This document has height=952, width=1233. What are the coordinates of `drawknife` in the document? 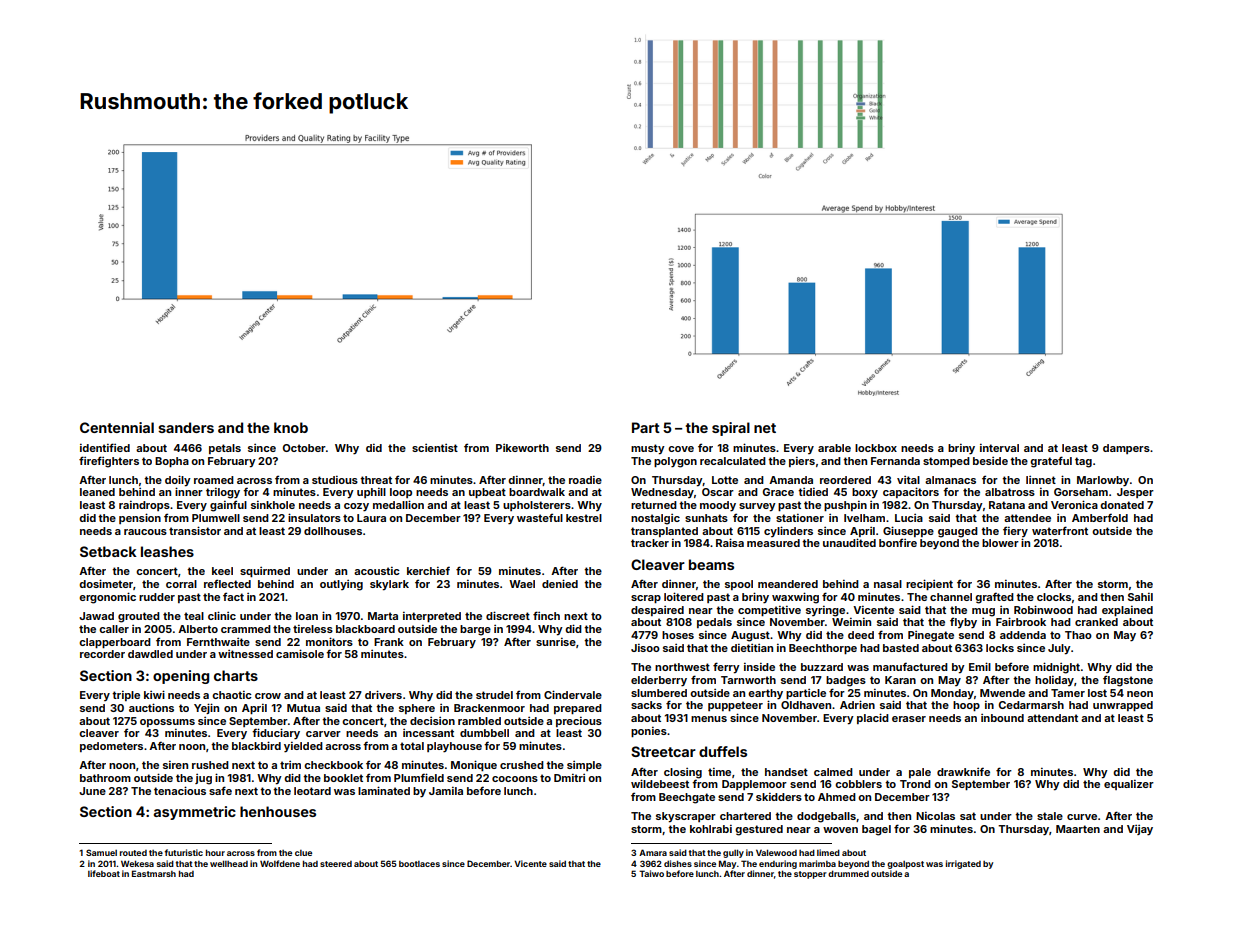 It's located at (963, 771).
